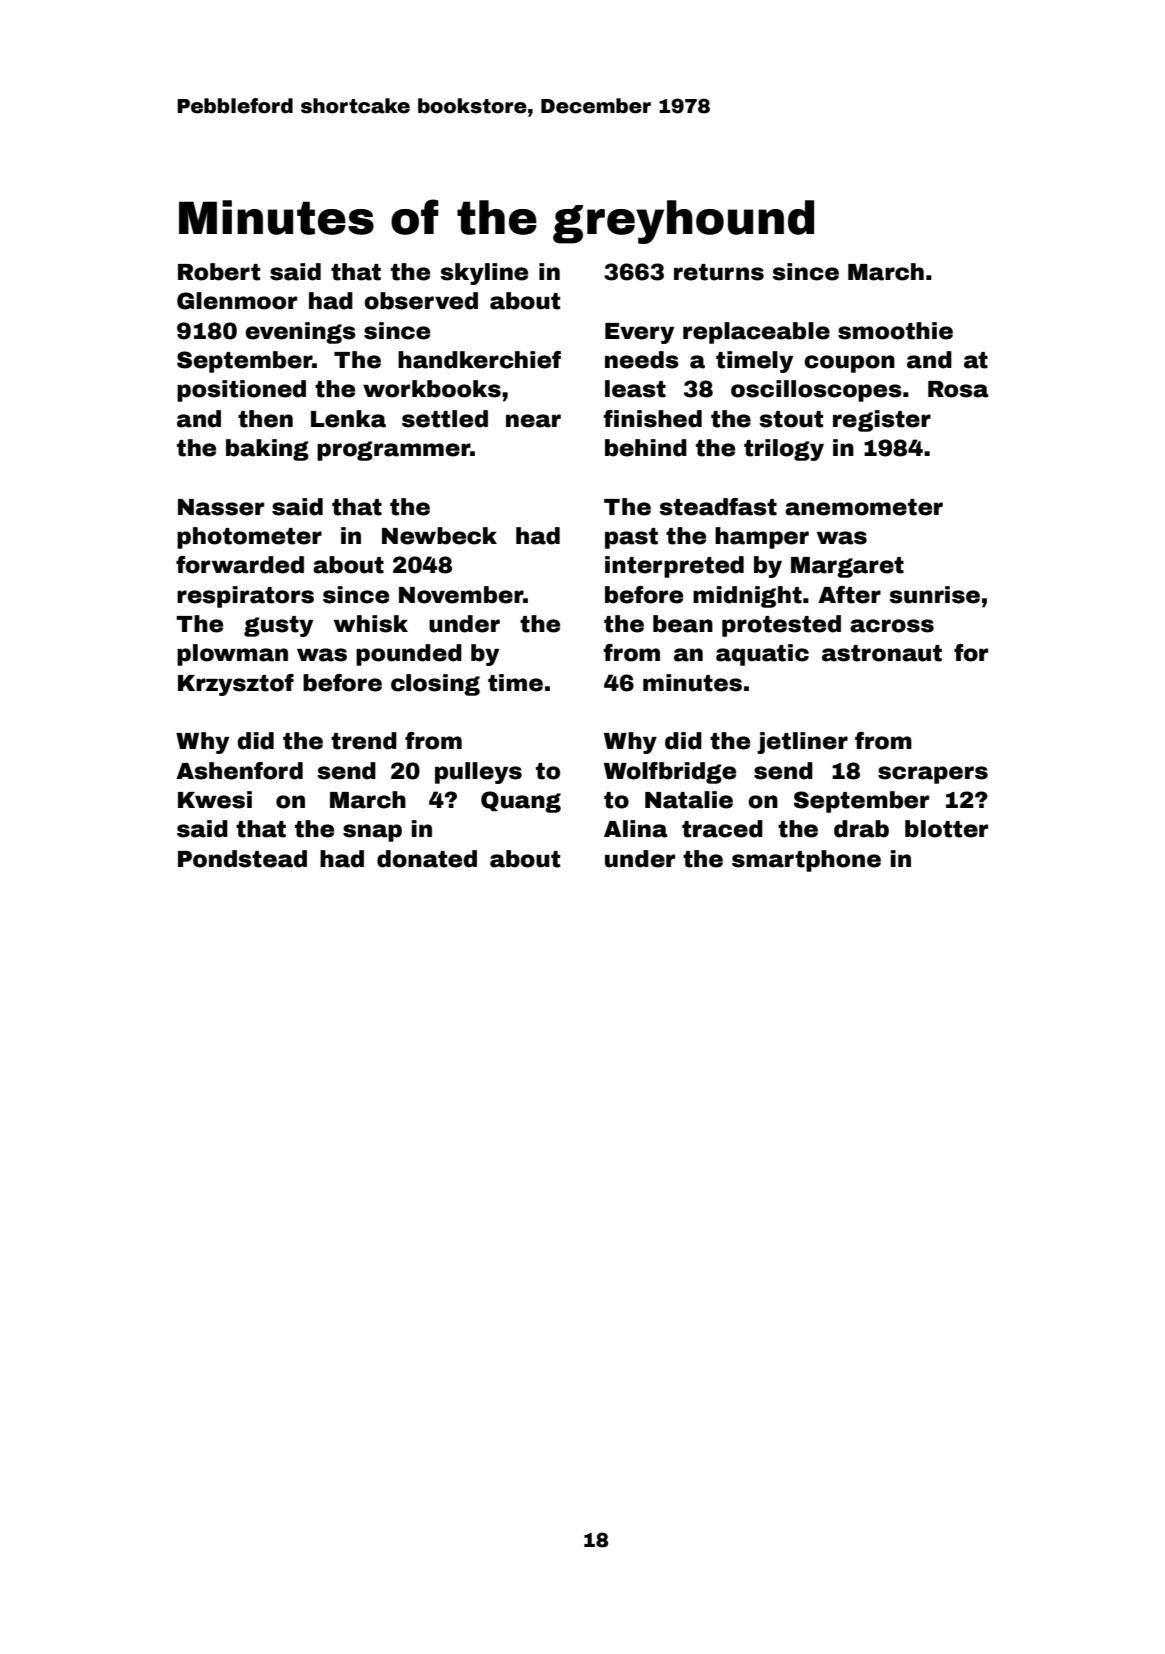 The width and height of the document is (1165, 1654). I want to click on smoothie, so click(895, 331).
